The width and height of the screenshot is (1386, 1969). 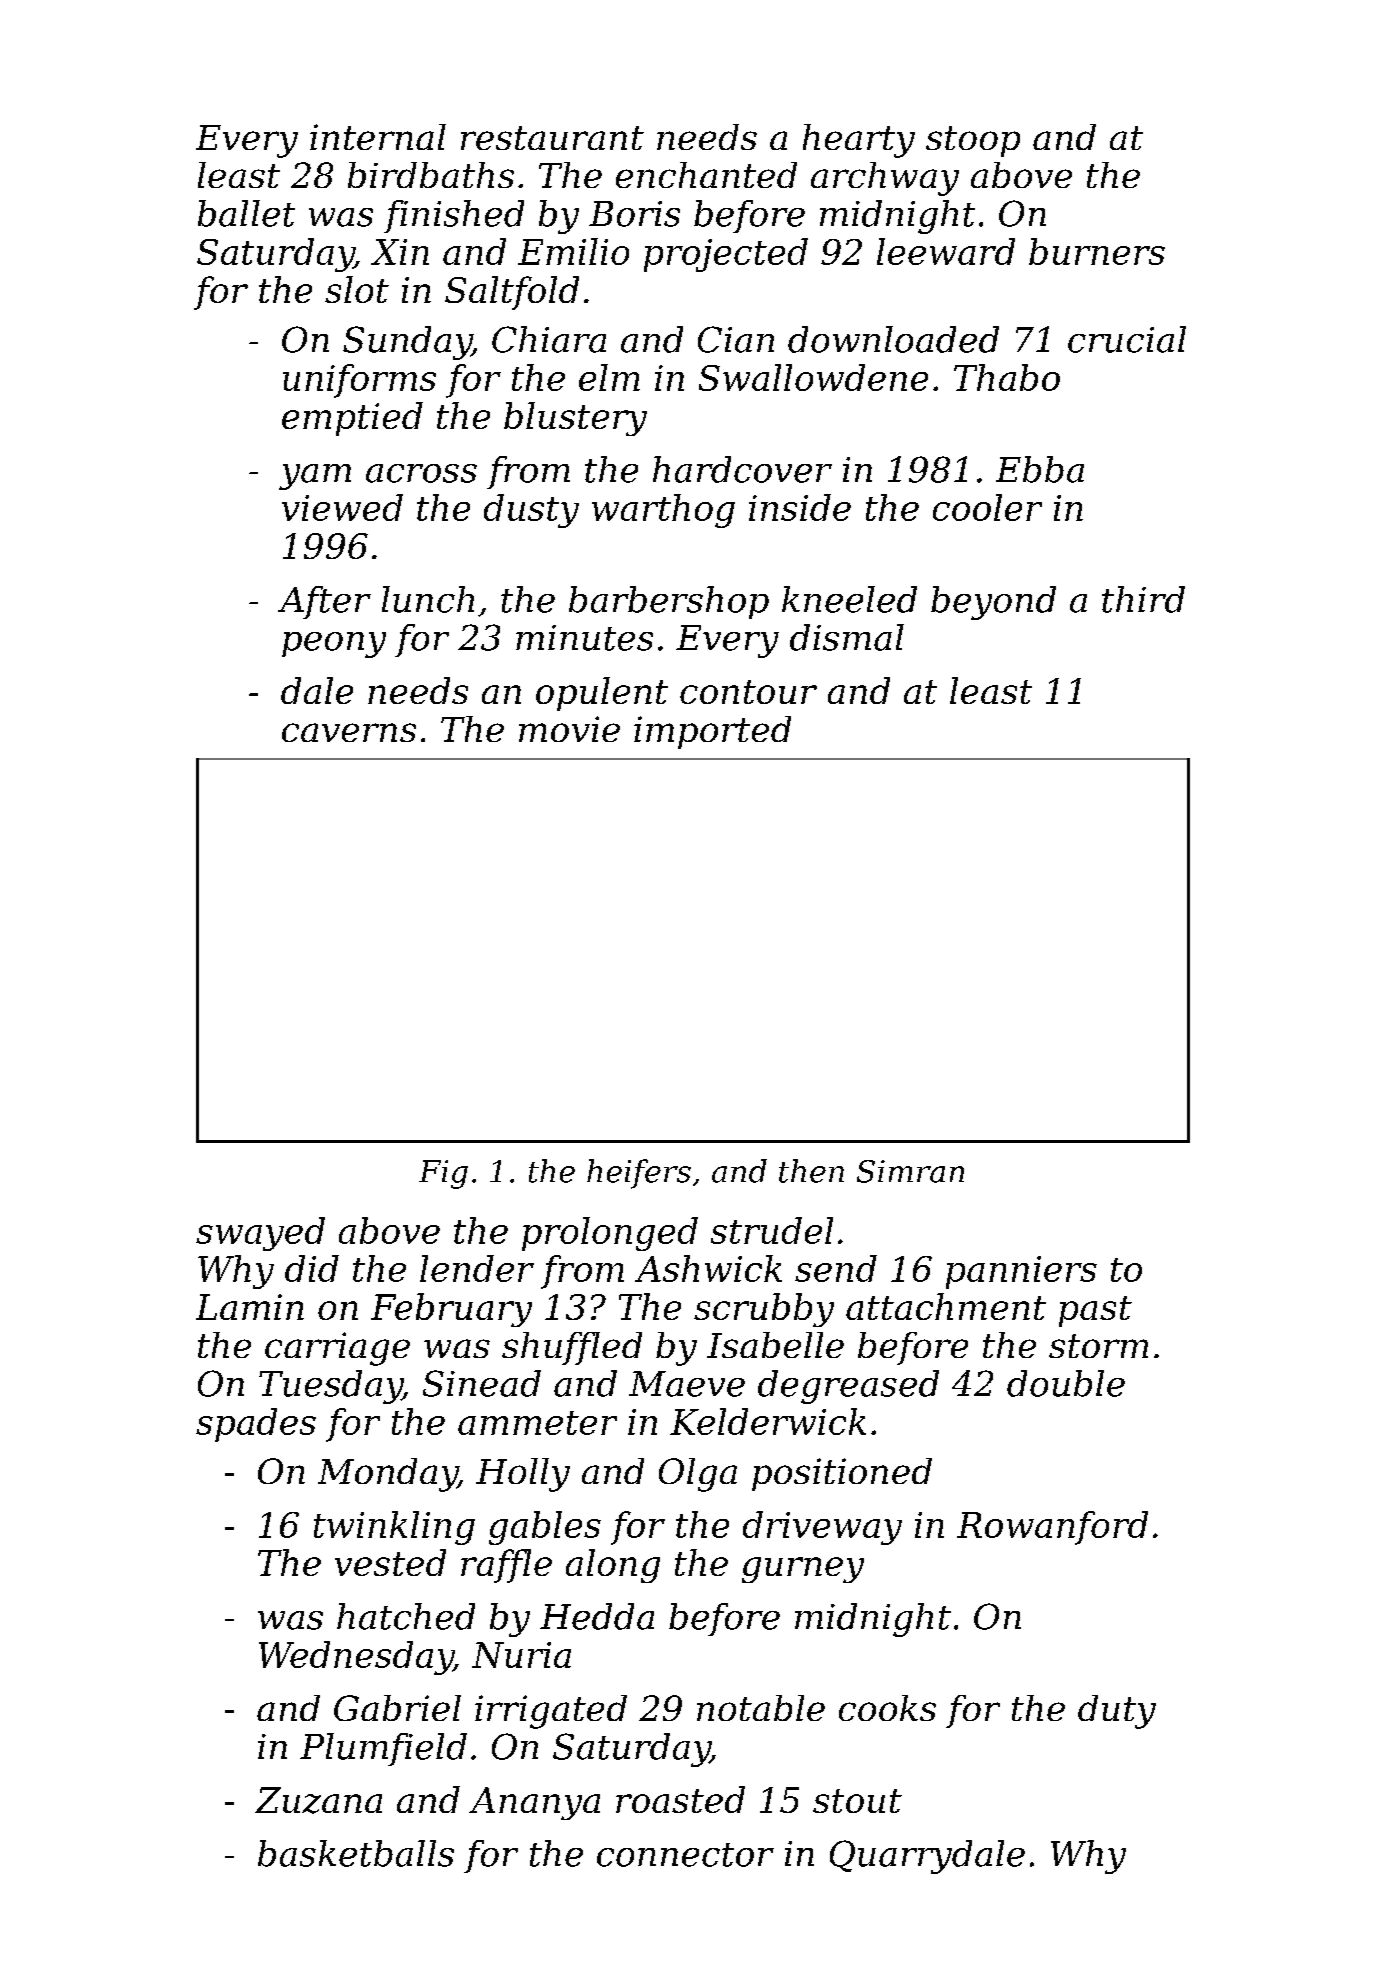 What do you see at coordinates (1095, 1311) in the screenshot?
I see `past` at bounding box center [1095, 1311].
